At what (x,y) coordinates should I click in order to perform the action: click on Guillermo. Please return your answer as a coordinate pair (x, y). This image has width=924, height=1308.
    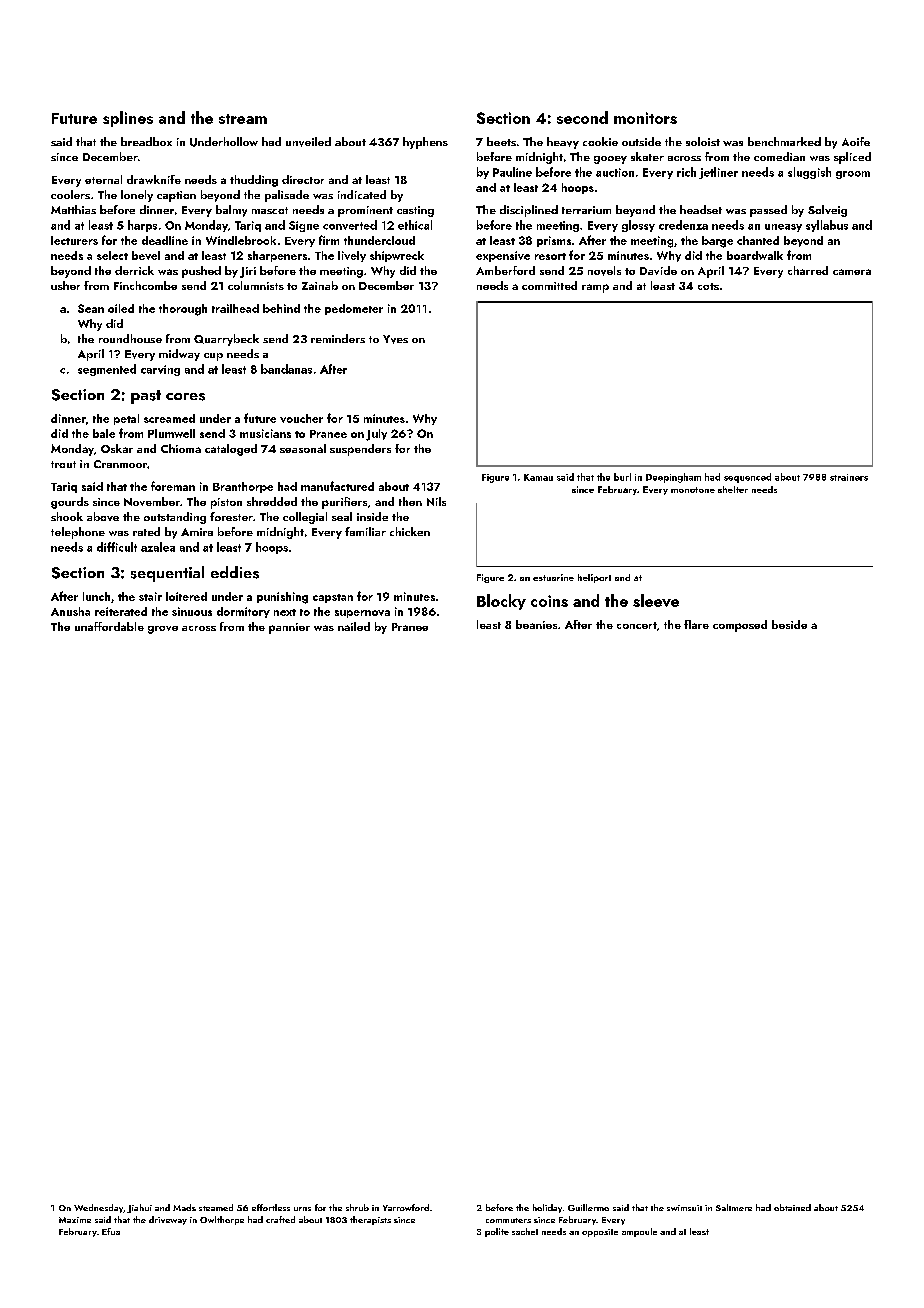
    Looking at the image, I should click on (588, 1207).
